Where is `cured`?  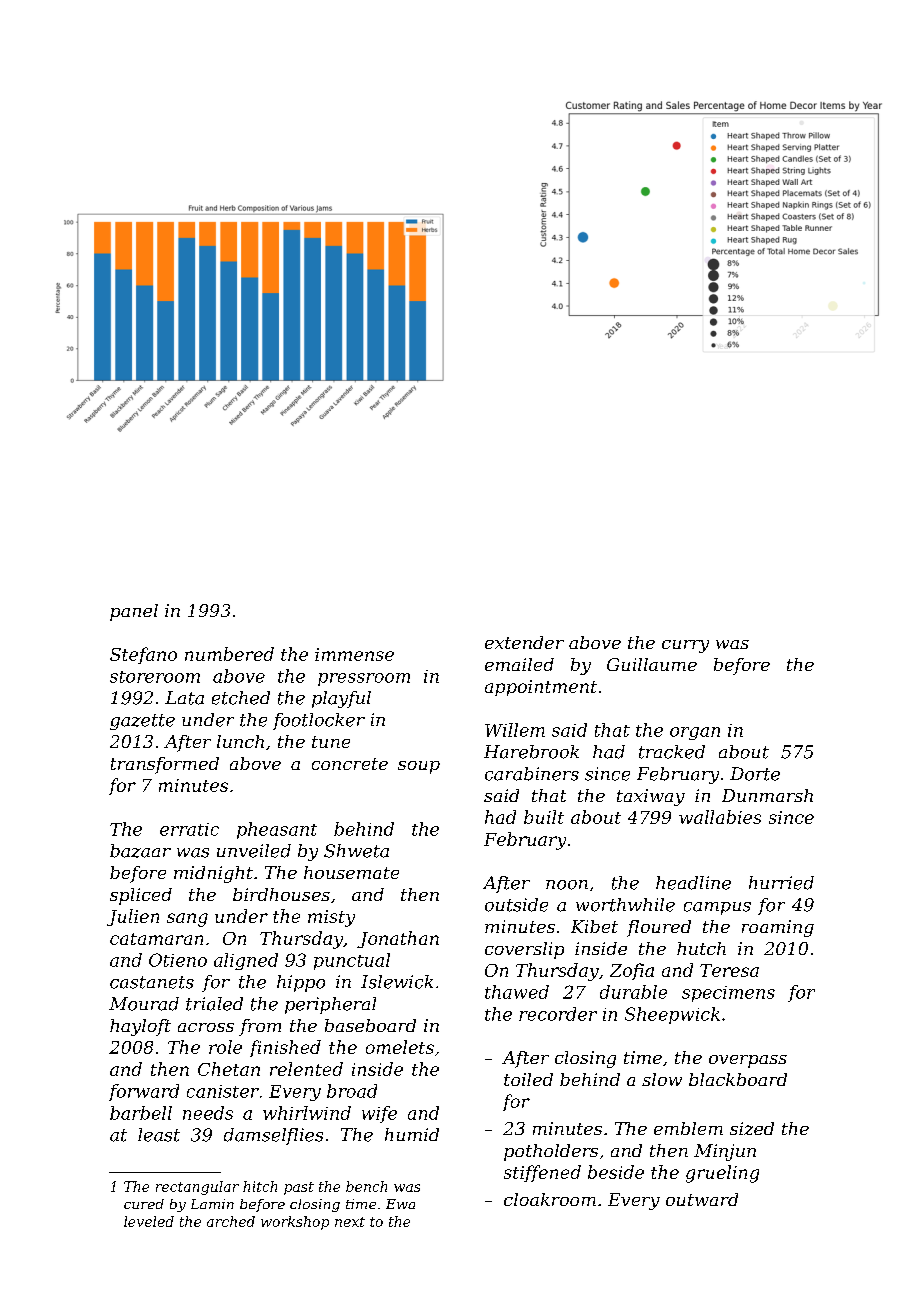
cured is located at coordinates (144, 1204).
